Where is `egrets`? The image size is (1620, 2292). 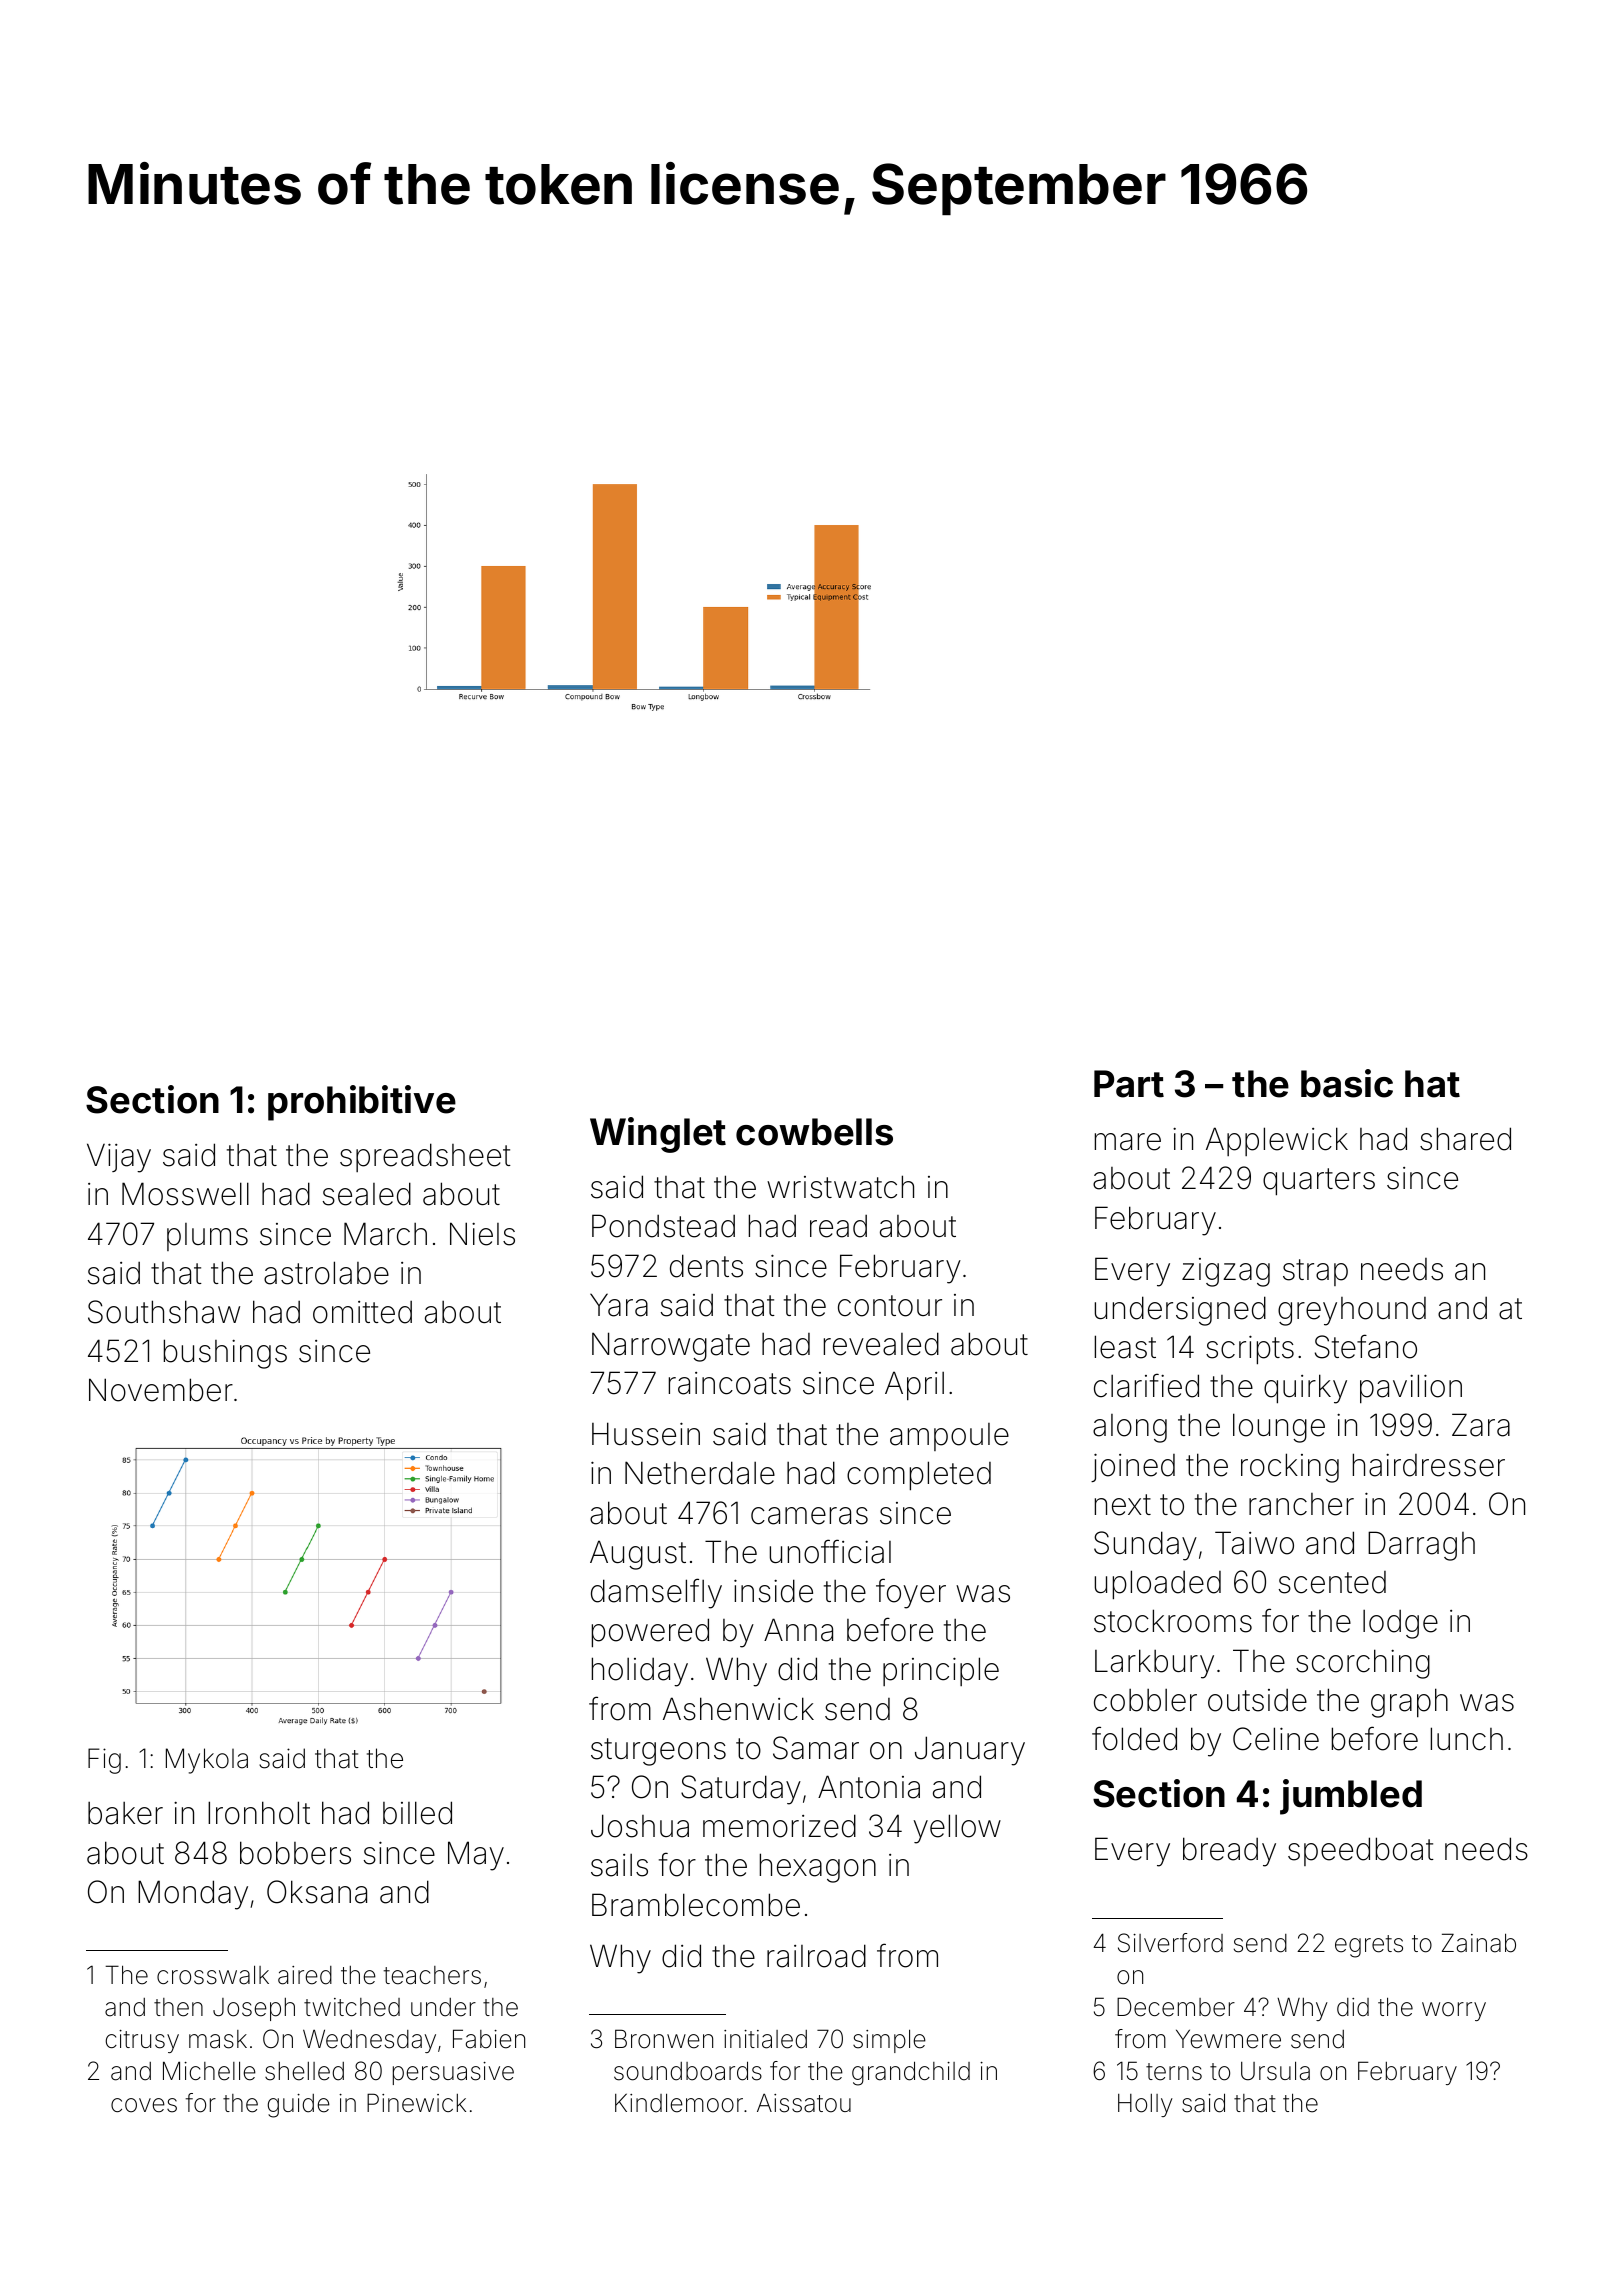
egrets is located at coordinates (1369, 1946).
